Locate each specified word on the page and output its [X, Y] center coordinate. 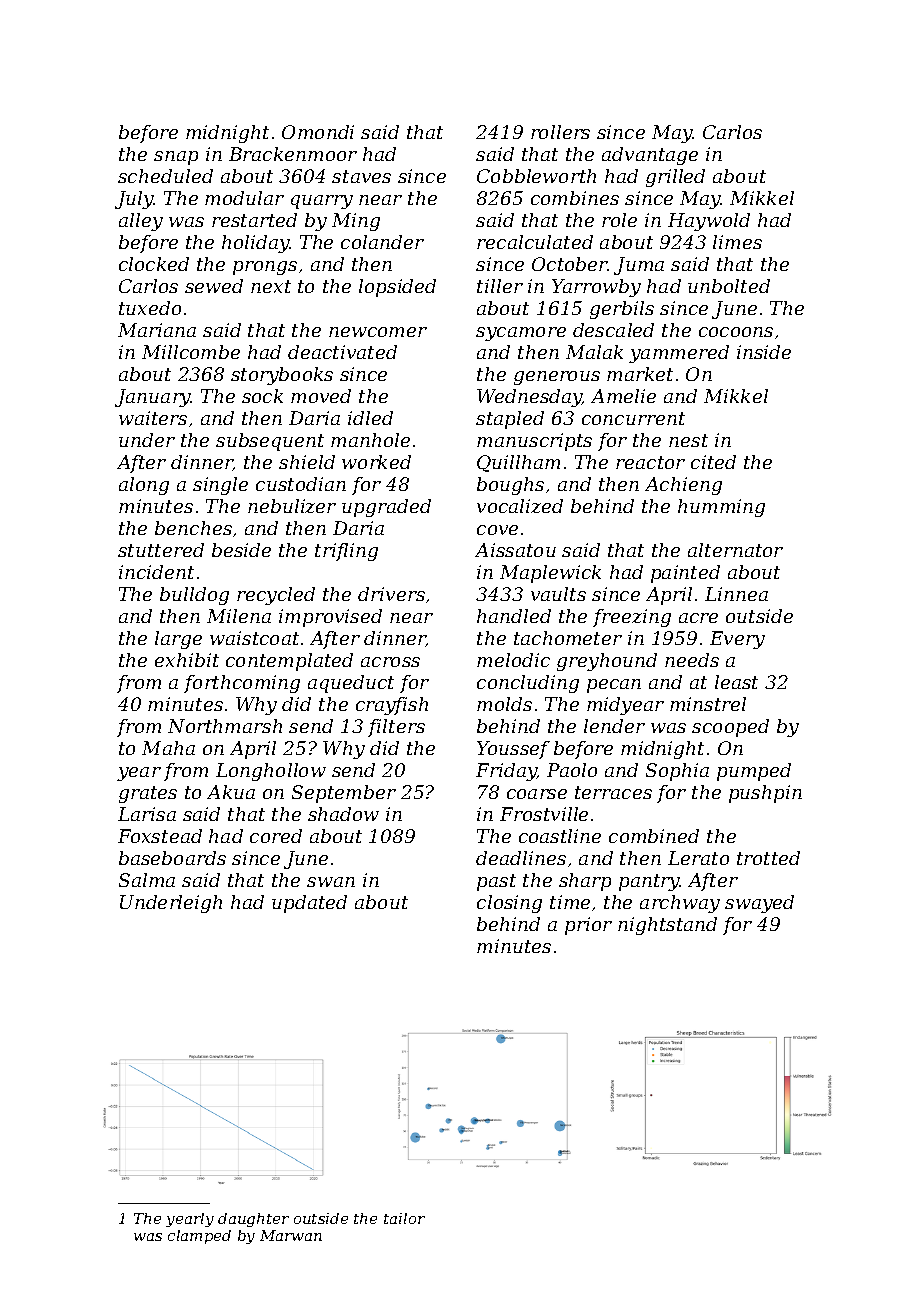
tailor [404, 1218]
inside [764, 352]
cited [713, 462]
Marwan [291, 1235]
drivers [391, 594]
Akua [231, 792]
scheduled [165, 176]
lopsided [397, 288]
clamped [199, 1237]
